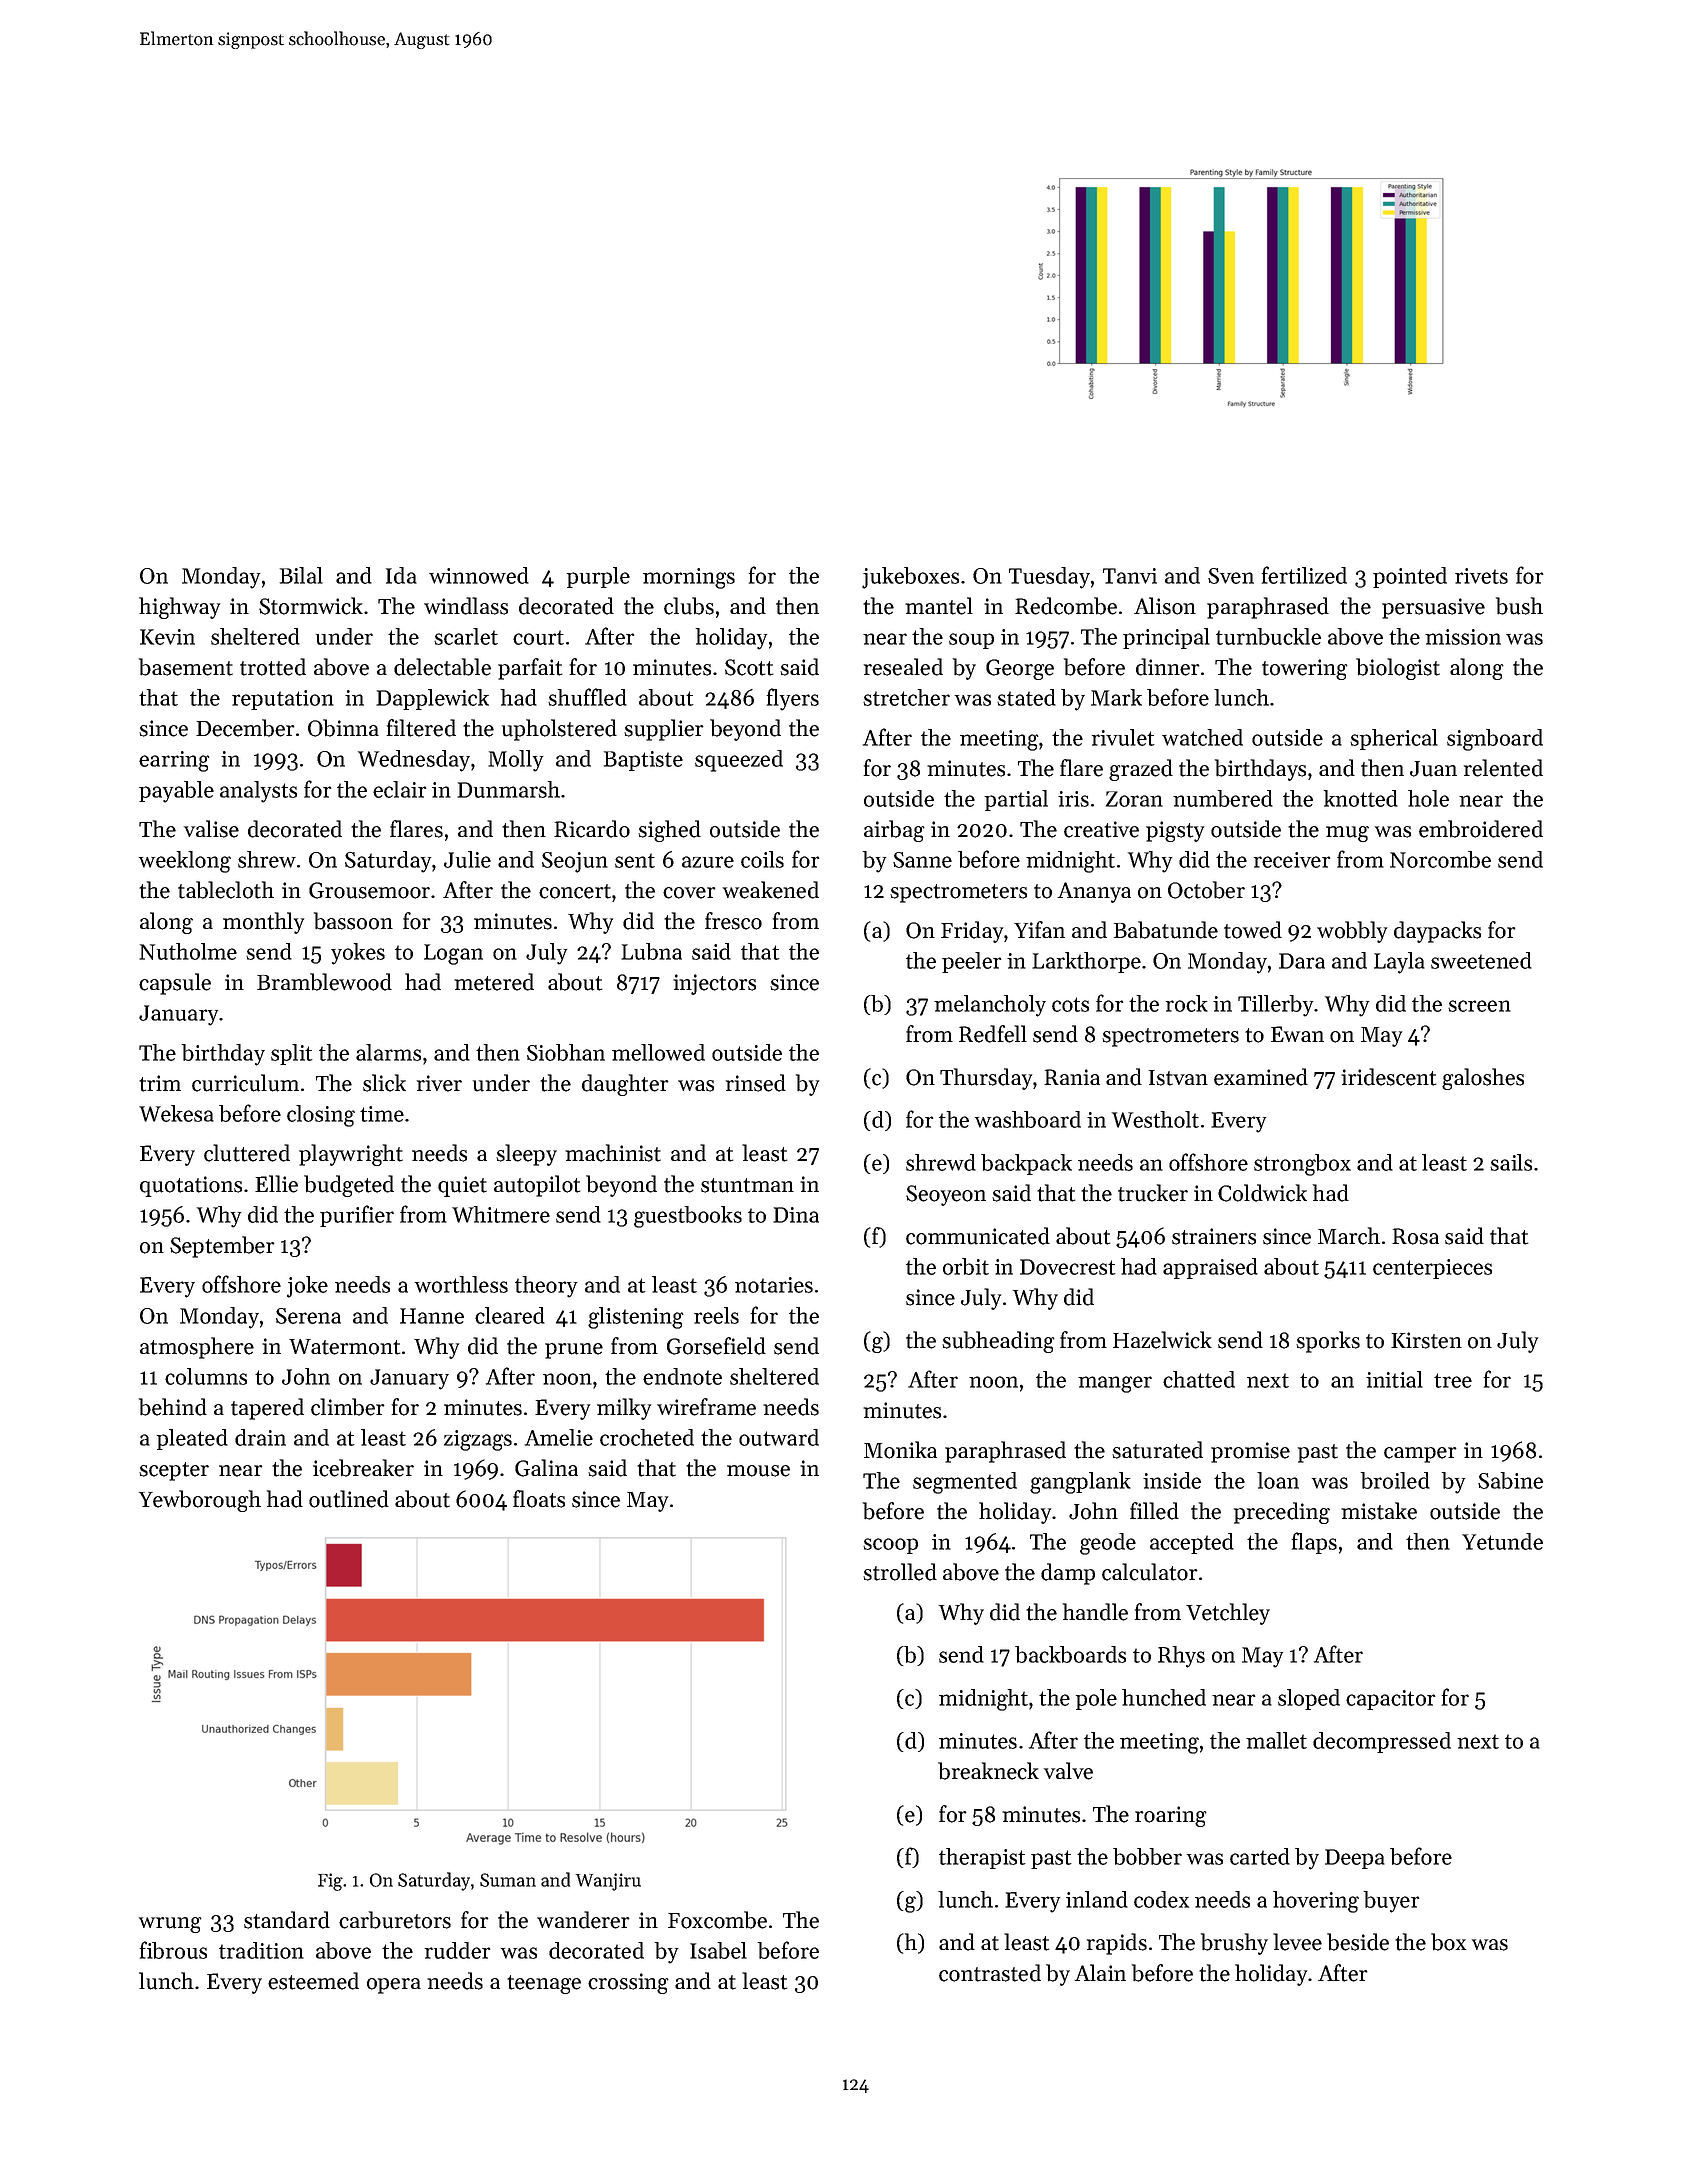 This page has width=1683, height=2178. I want to click on chatted, so click(1199, 1379).
